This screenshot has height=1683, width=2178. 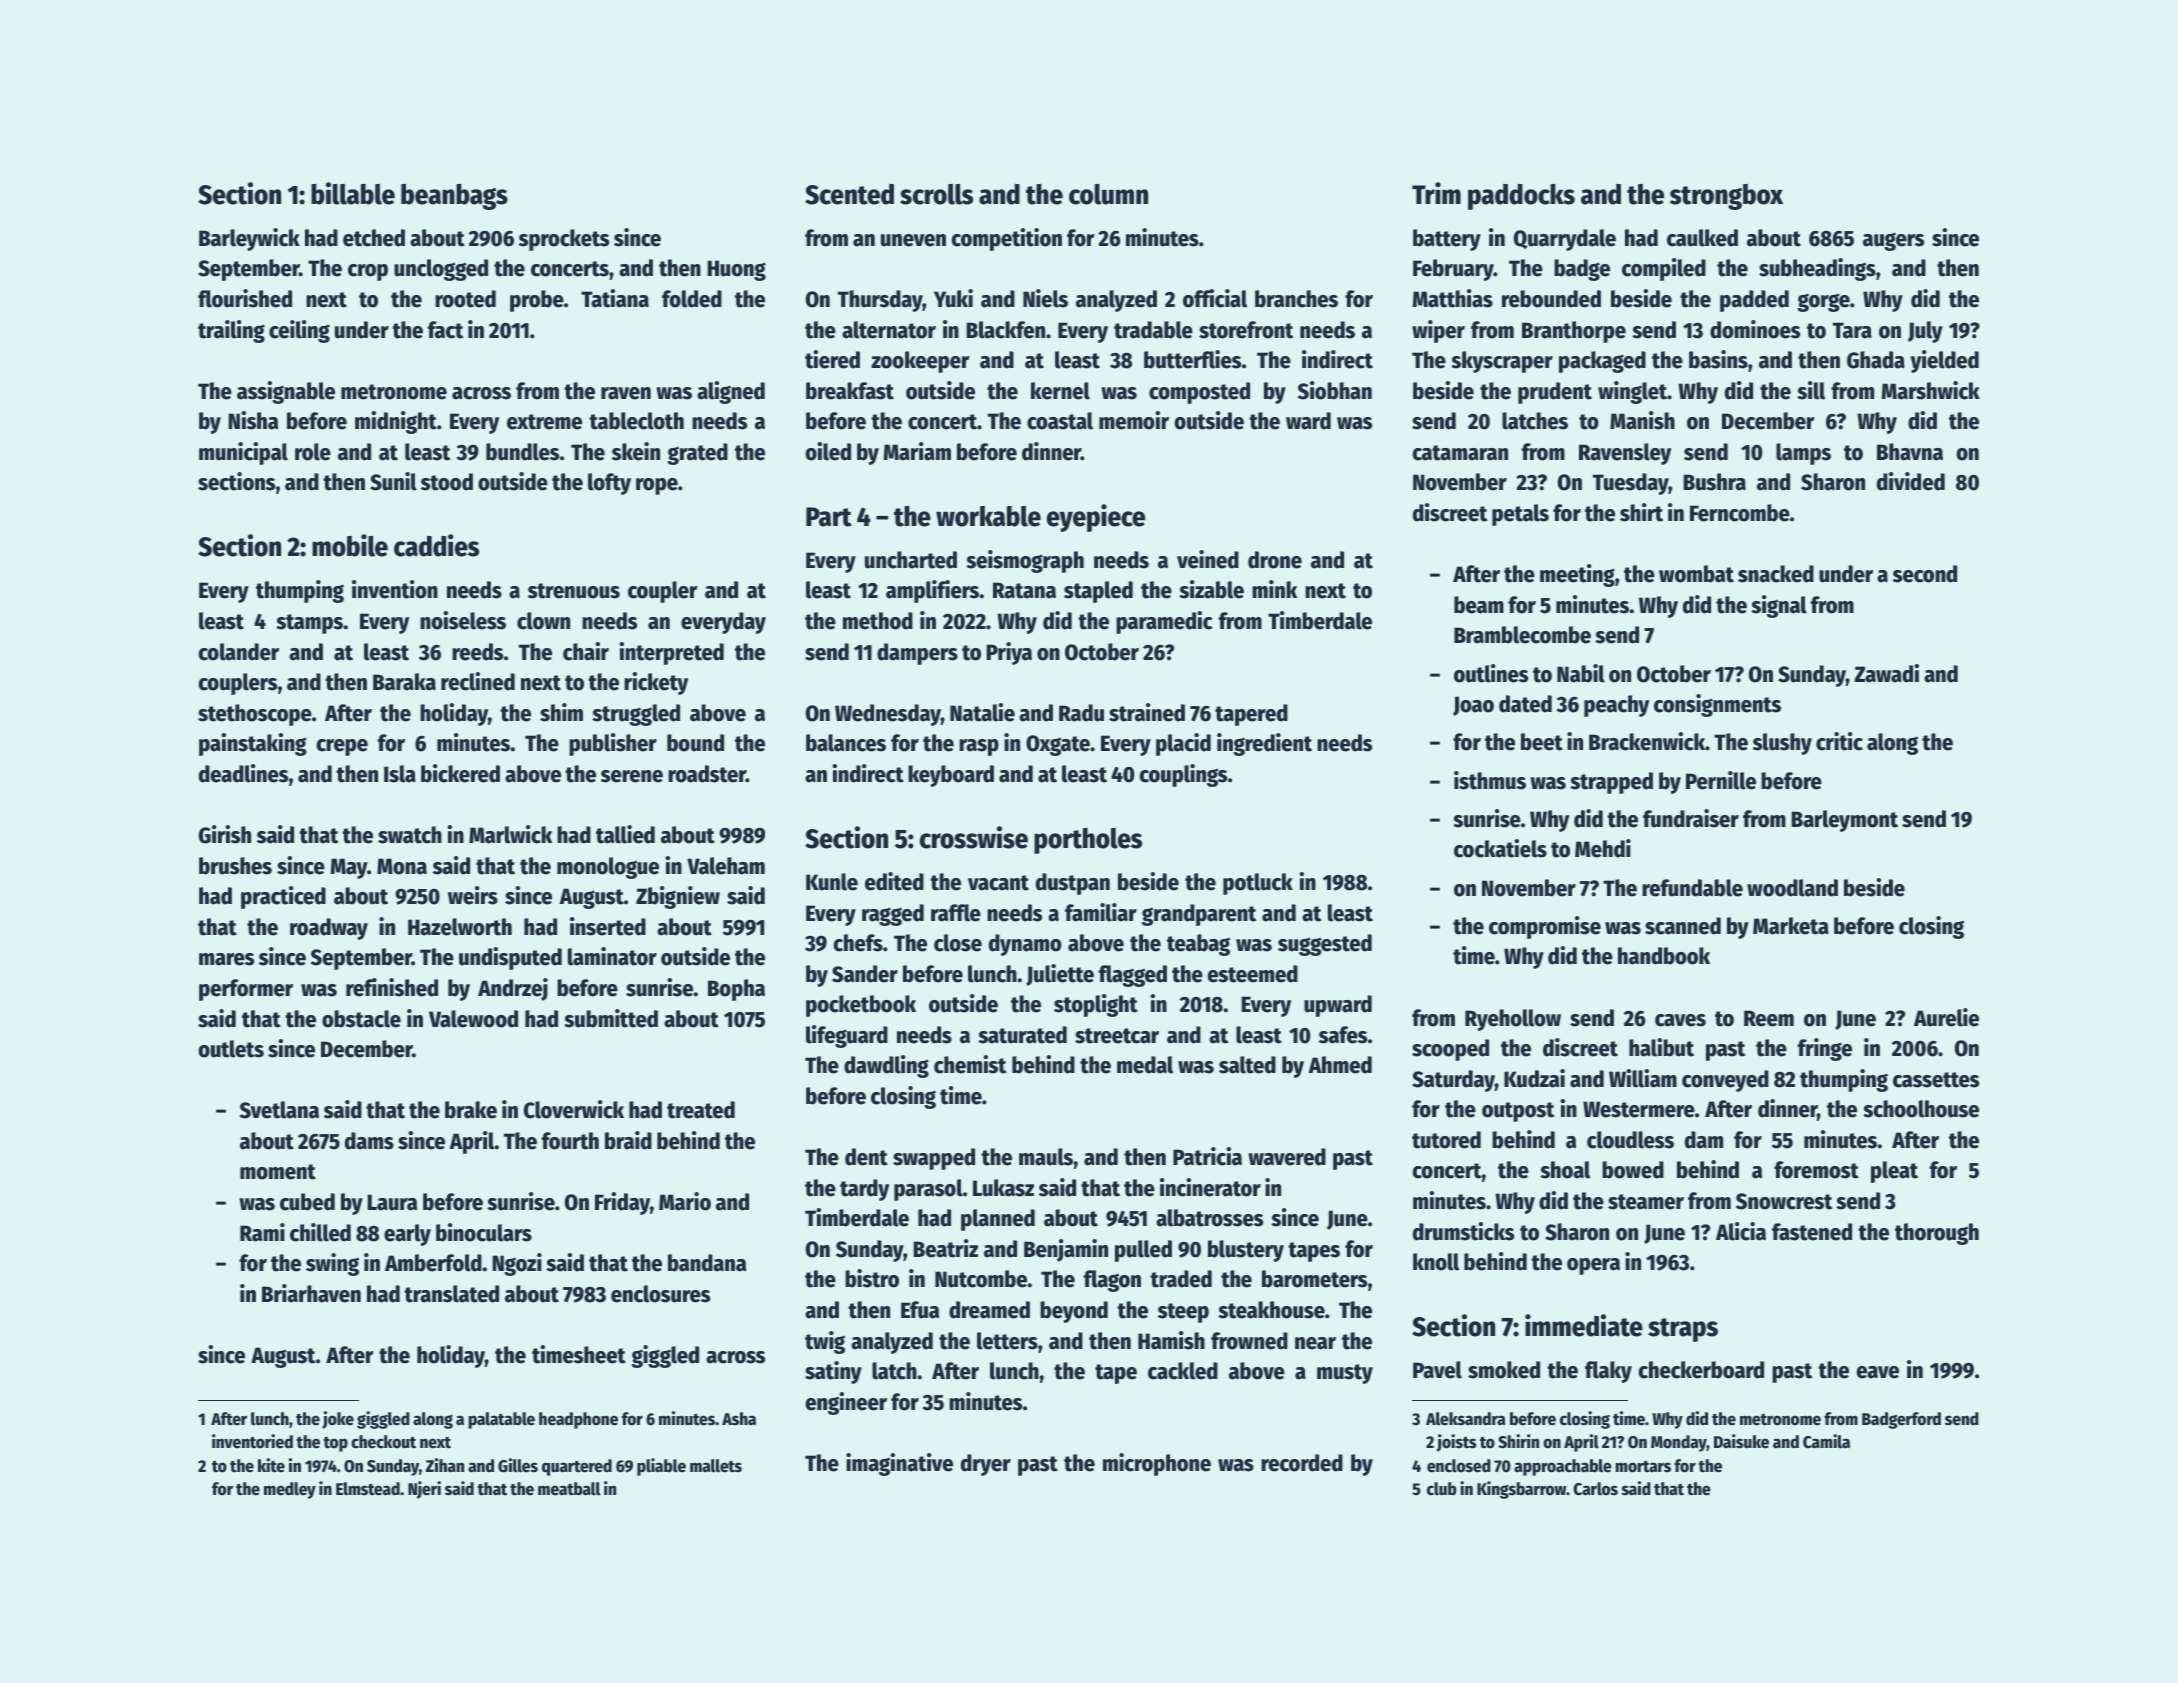 I want to click on skyscraper, so click(x=1502, y=362).
